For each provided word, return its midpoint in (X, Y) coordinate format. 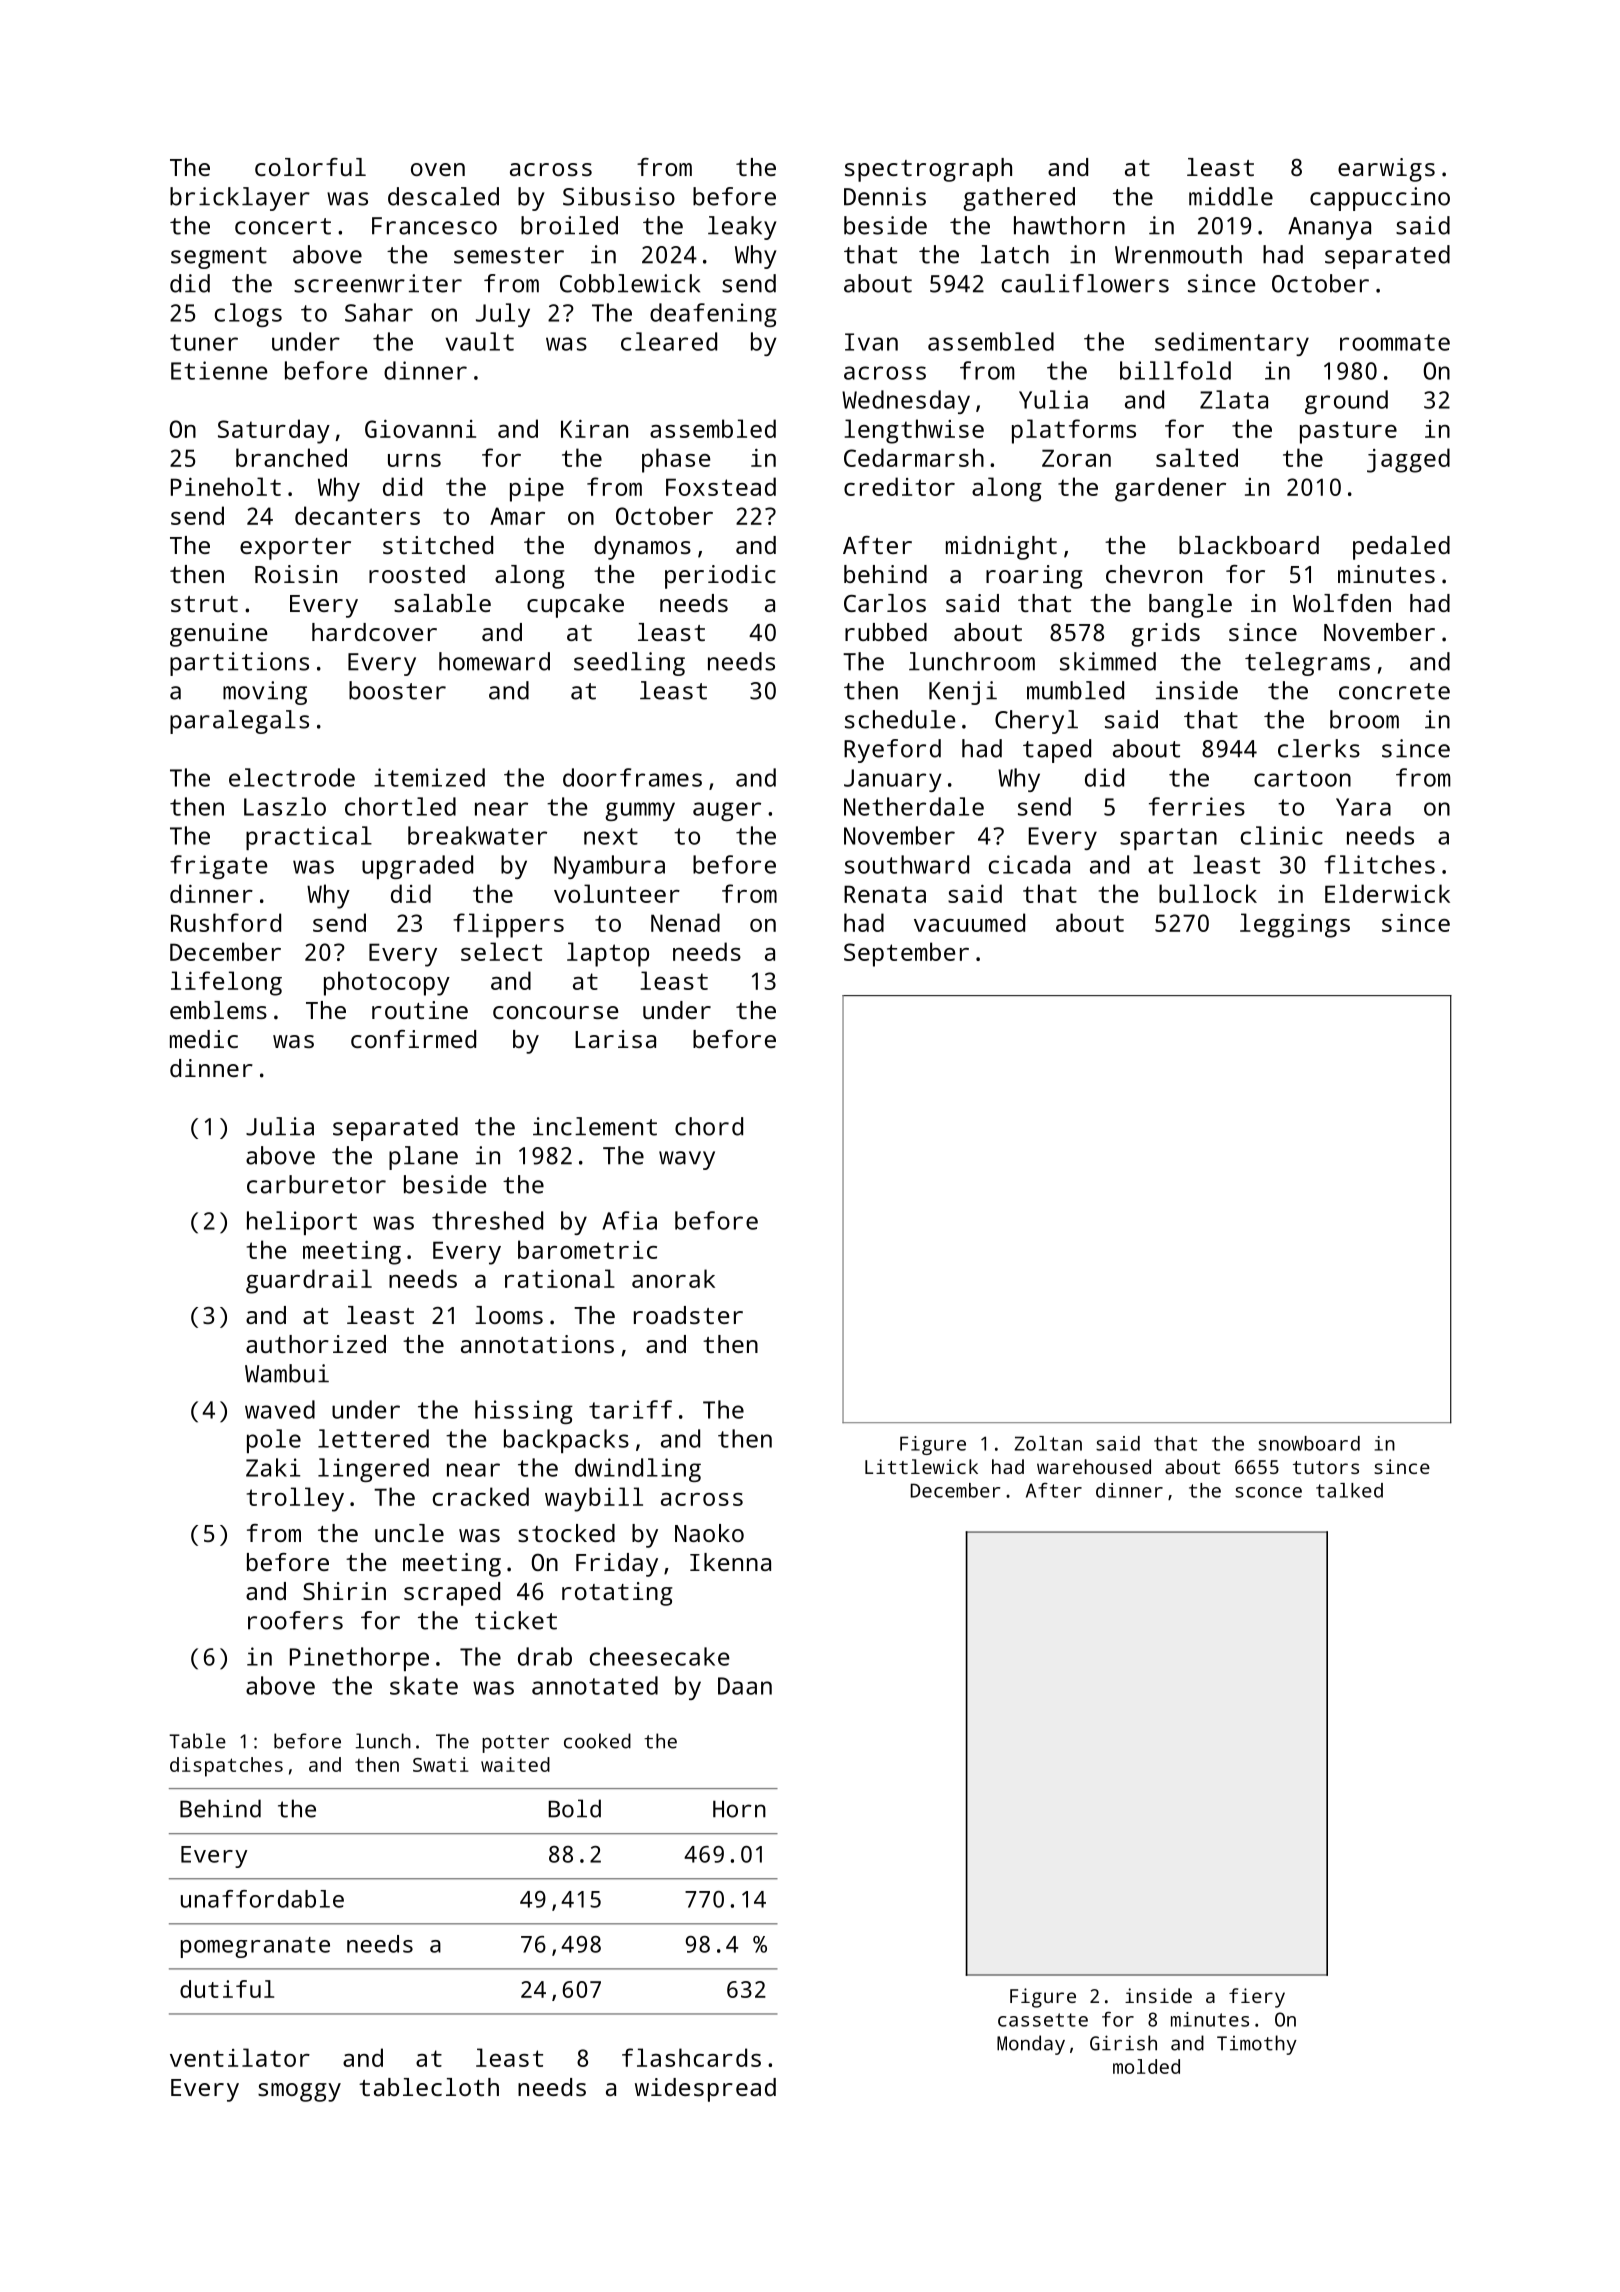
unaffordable (262, 1899)
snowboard (1309, 1443)
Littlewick (921, 1466)
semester (509, 255)
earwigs (1386, 170)
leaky (742, 228)
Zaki (273, 1467)
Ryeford (892, 751)
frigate (218, 867)
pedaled (1401, 548)
